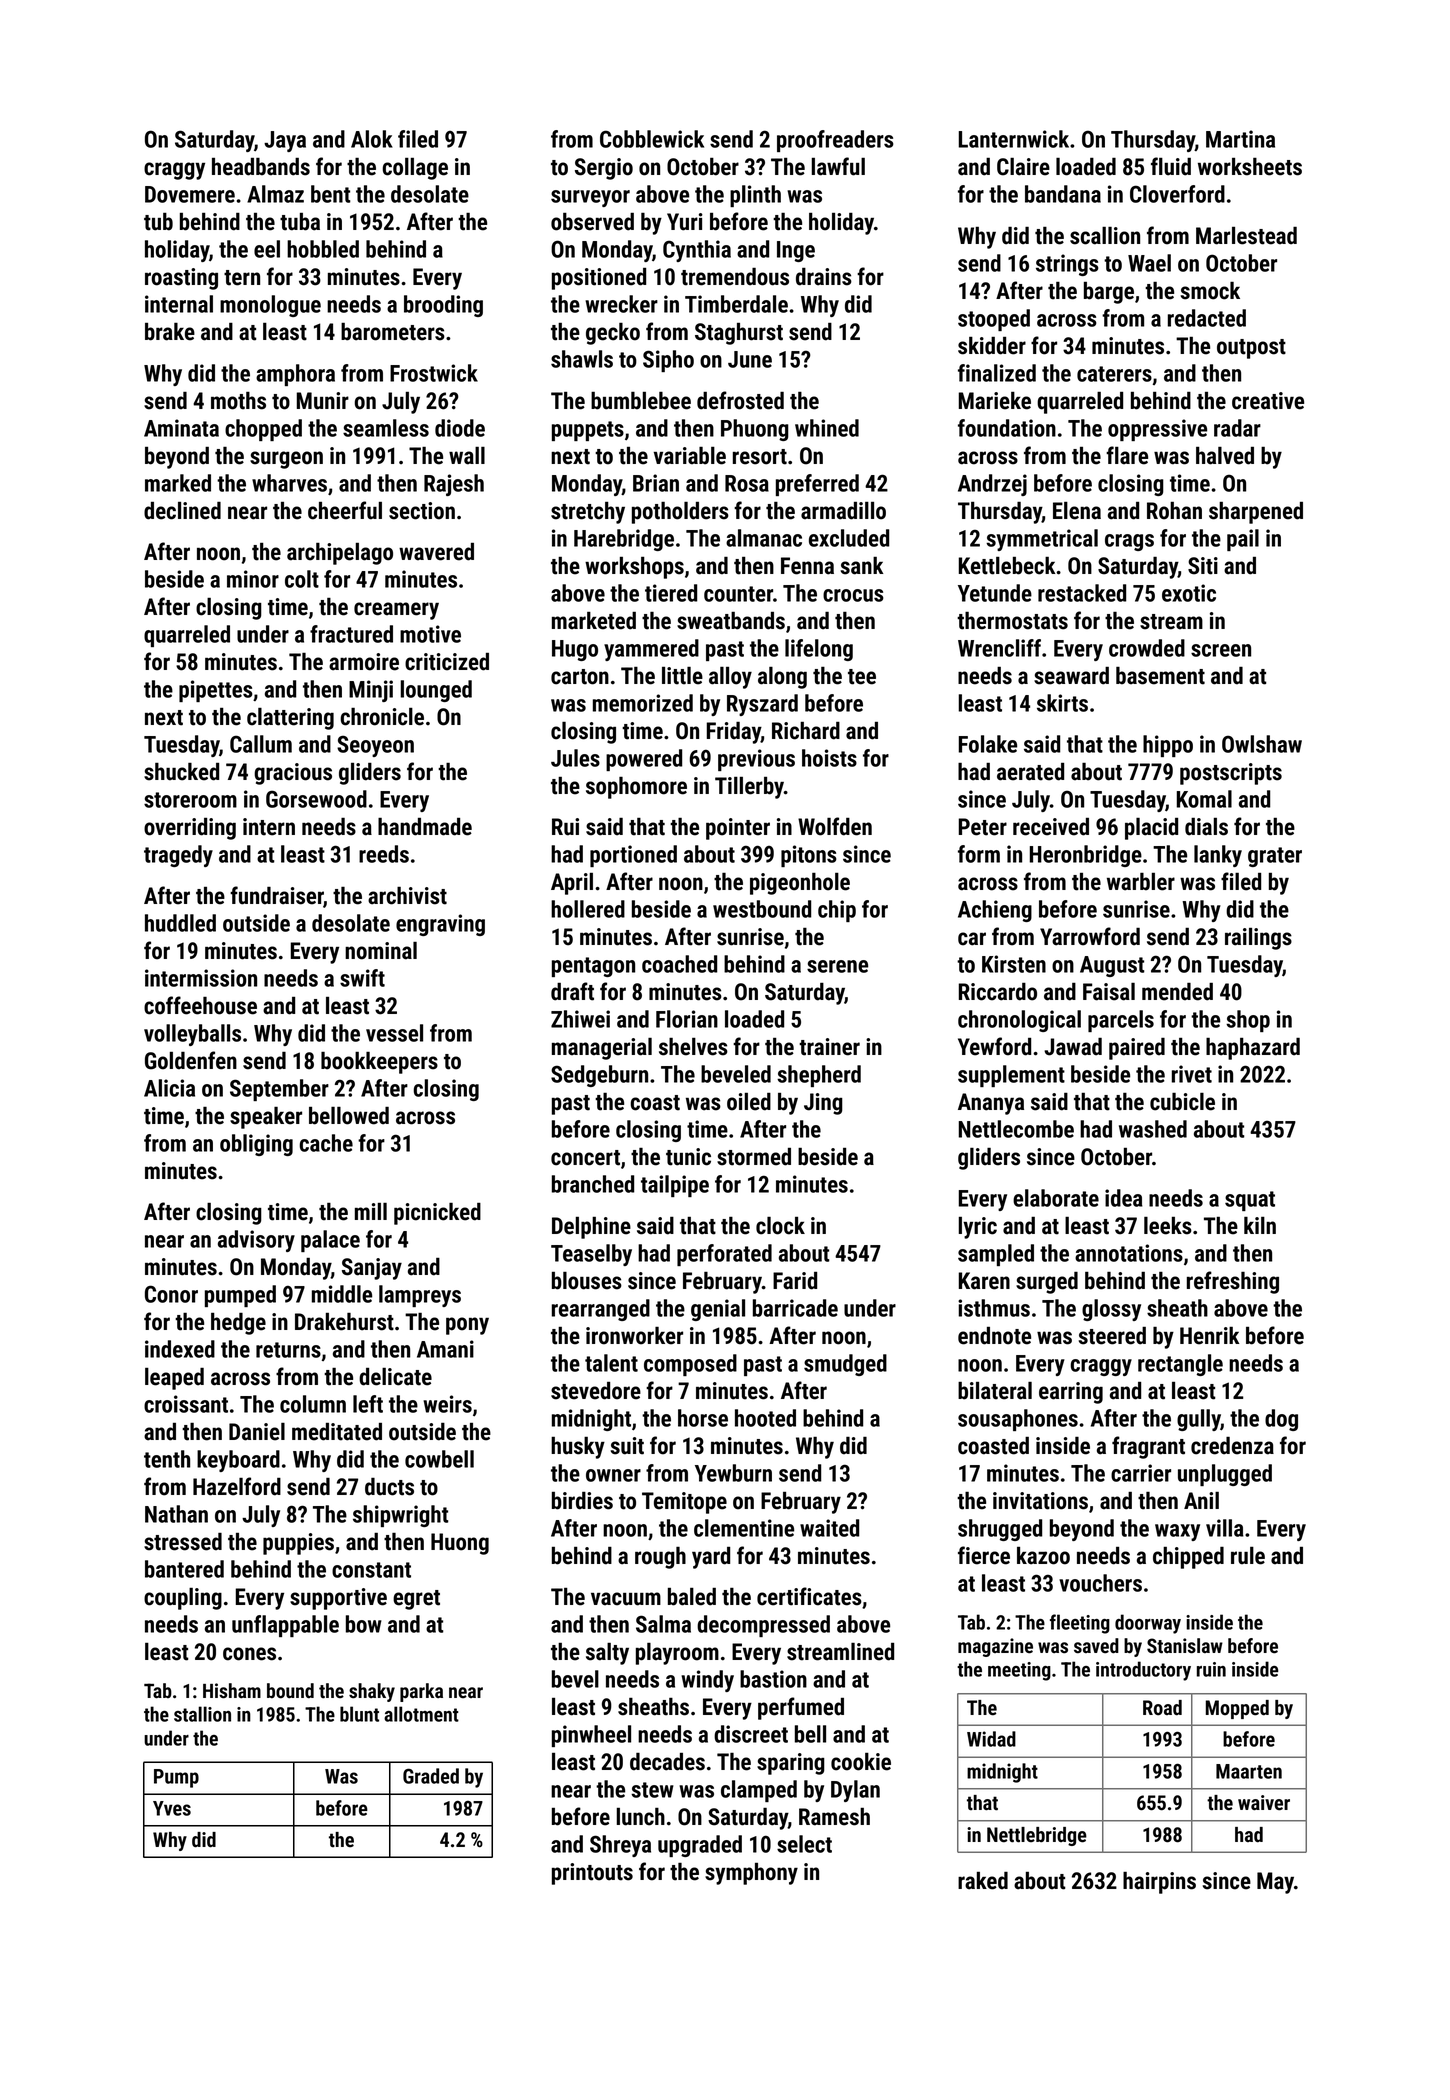  What do you see at coordinates (440, 925) in the document?
I see `engraving` at bounding box center [440, 925].
